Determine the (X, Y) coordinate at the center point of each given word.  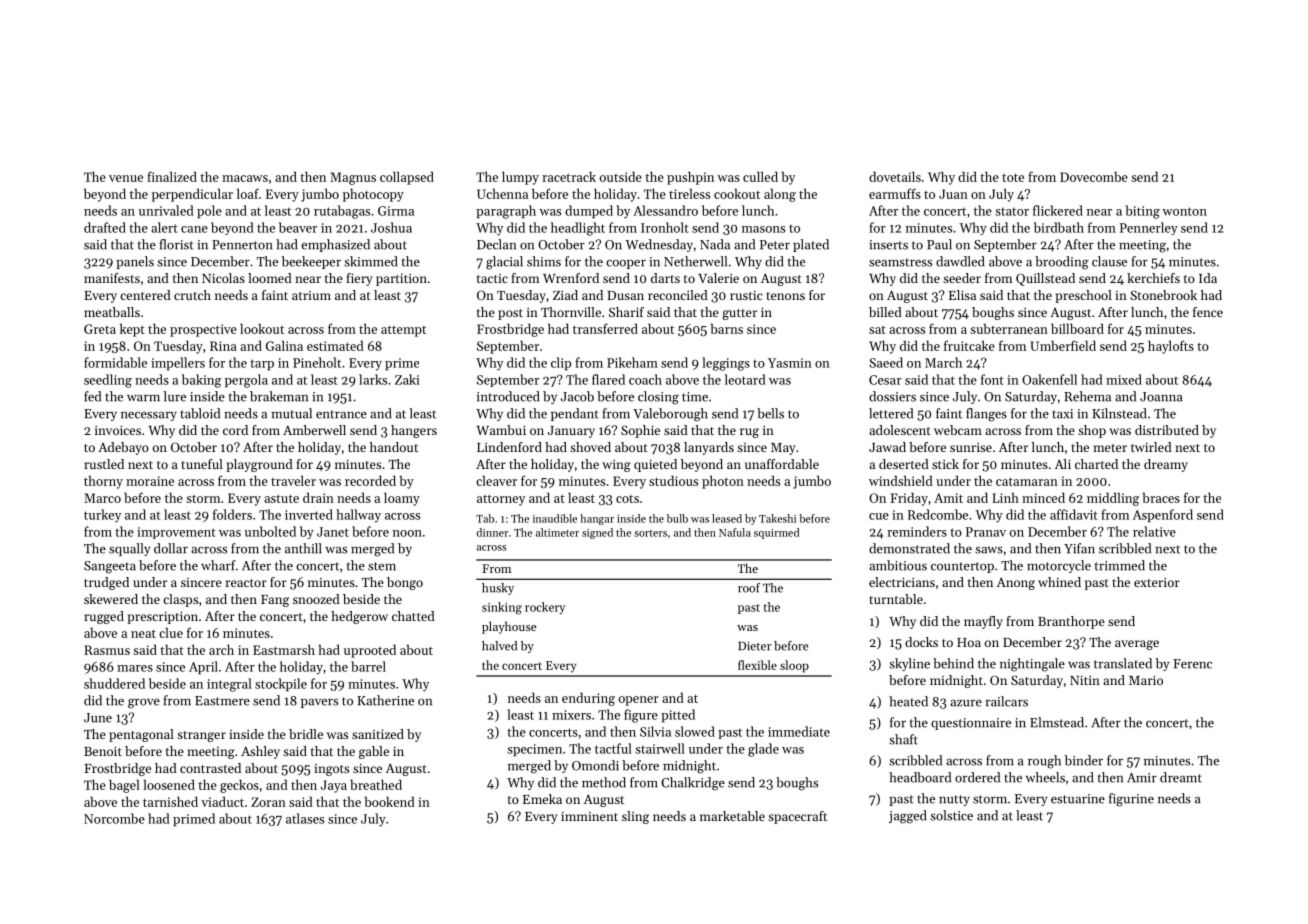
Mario (1146, 680)
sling (635, 817)
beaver (298, 227)
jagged (908, 817)
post (510, 314)
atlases (305, 818)
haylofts (1171, 347)
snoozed (316, 599)
